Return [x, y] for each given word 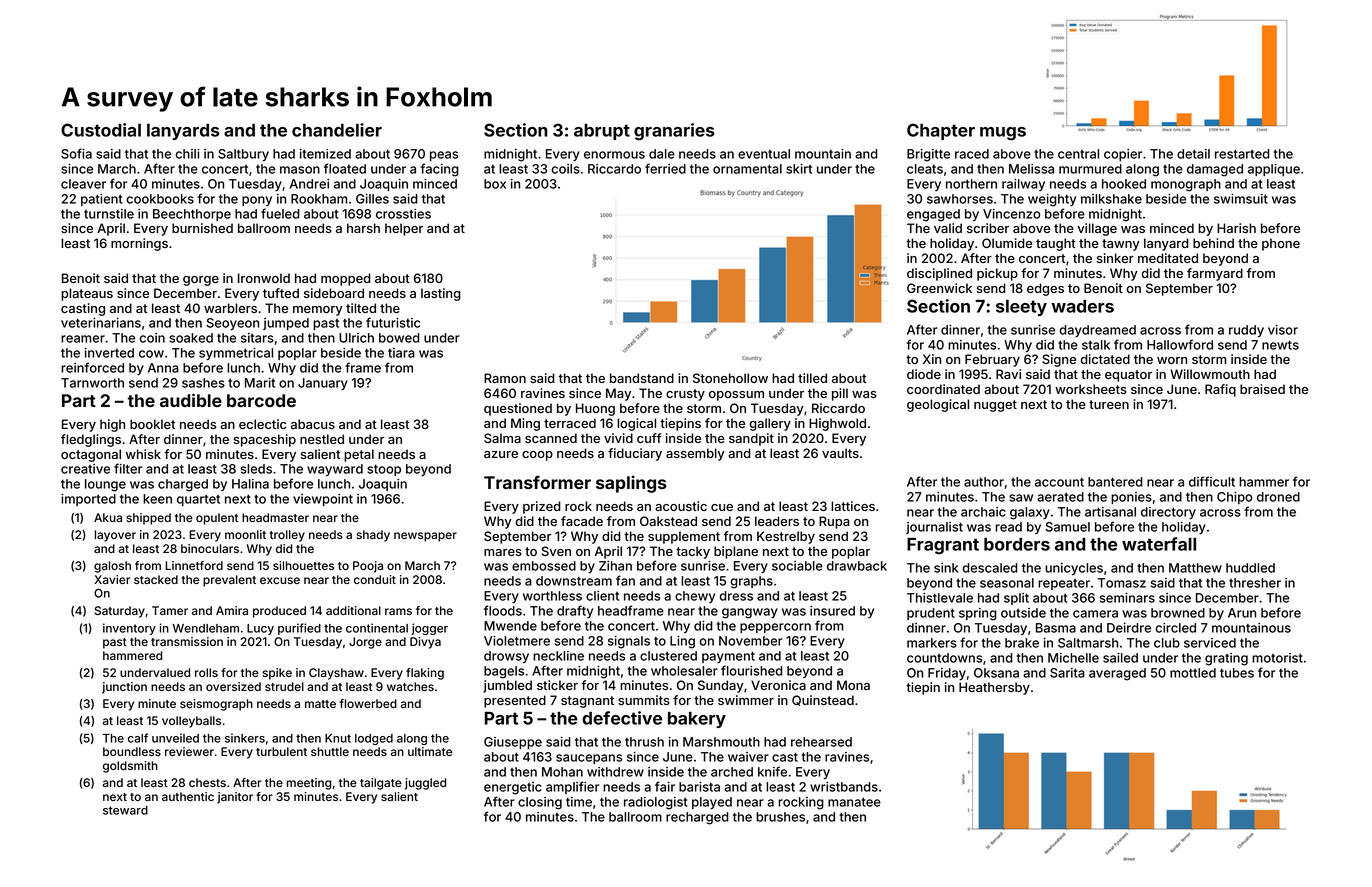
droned [1278, 497]
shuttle [330, 751]
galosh [112, 567]
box [495, 184]
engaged [933, 215]
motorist [1277, 658]
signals [629, 642]
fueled [280, 213]
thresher [1255, 583]
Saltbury [243, 155]
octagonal [91, 455]
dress [736, 596]
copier [1123, 155]
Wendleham [205, 628]
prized [542, 507]
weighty [1052, 200]
